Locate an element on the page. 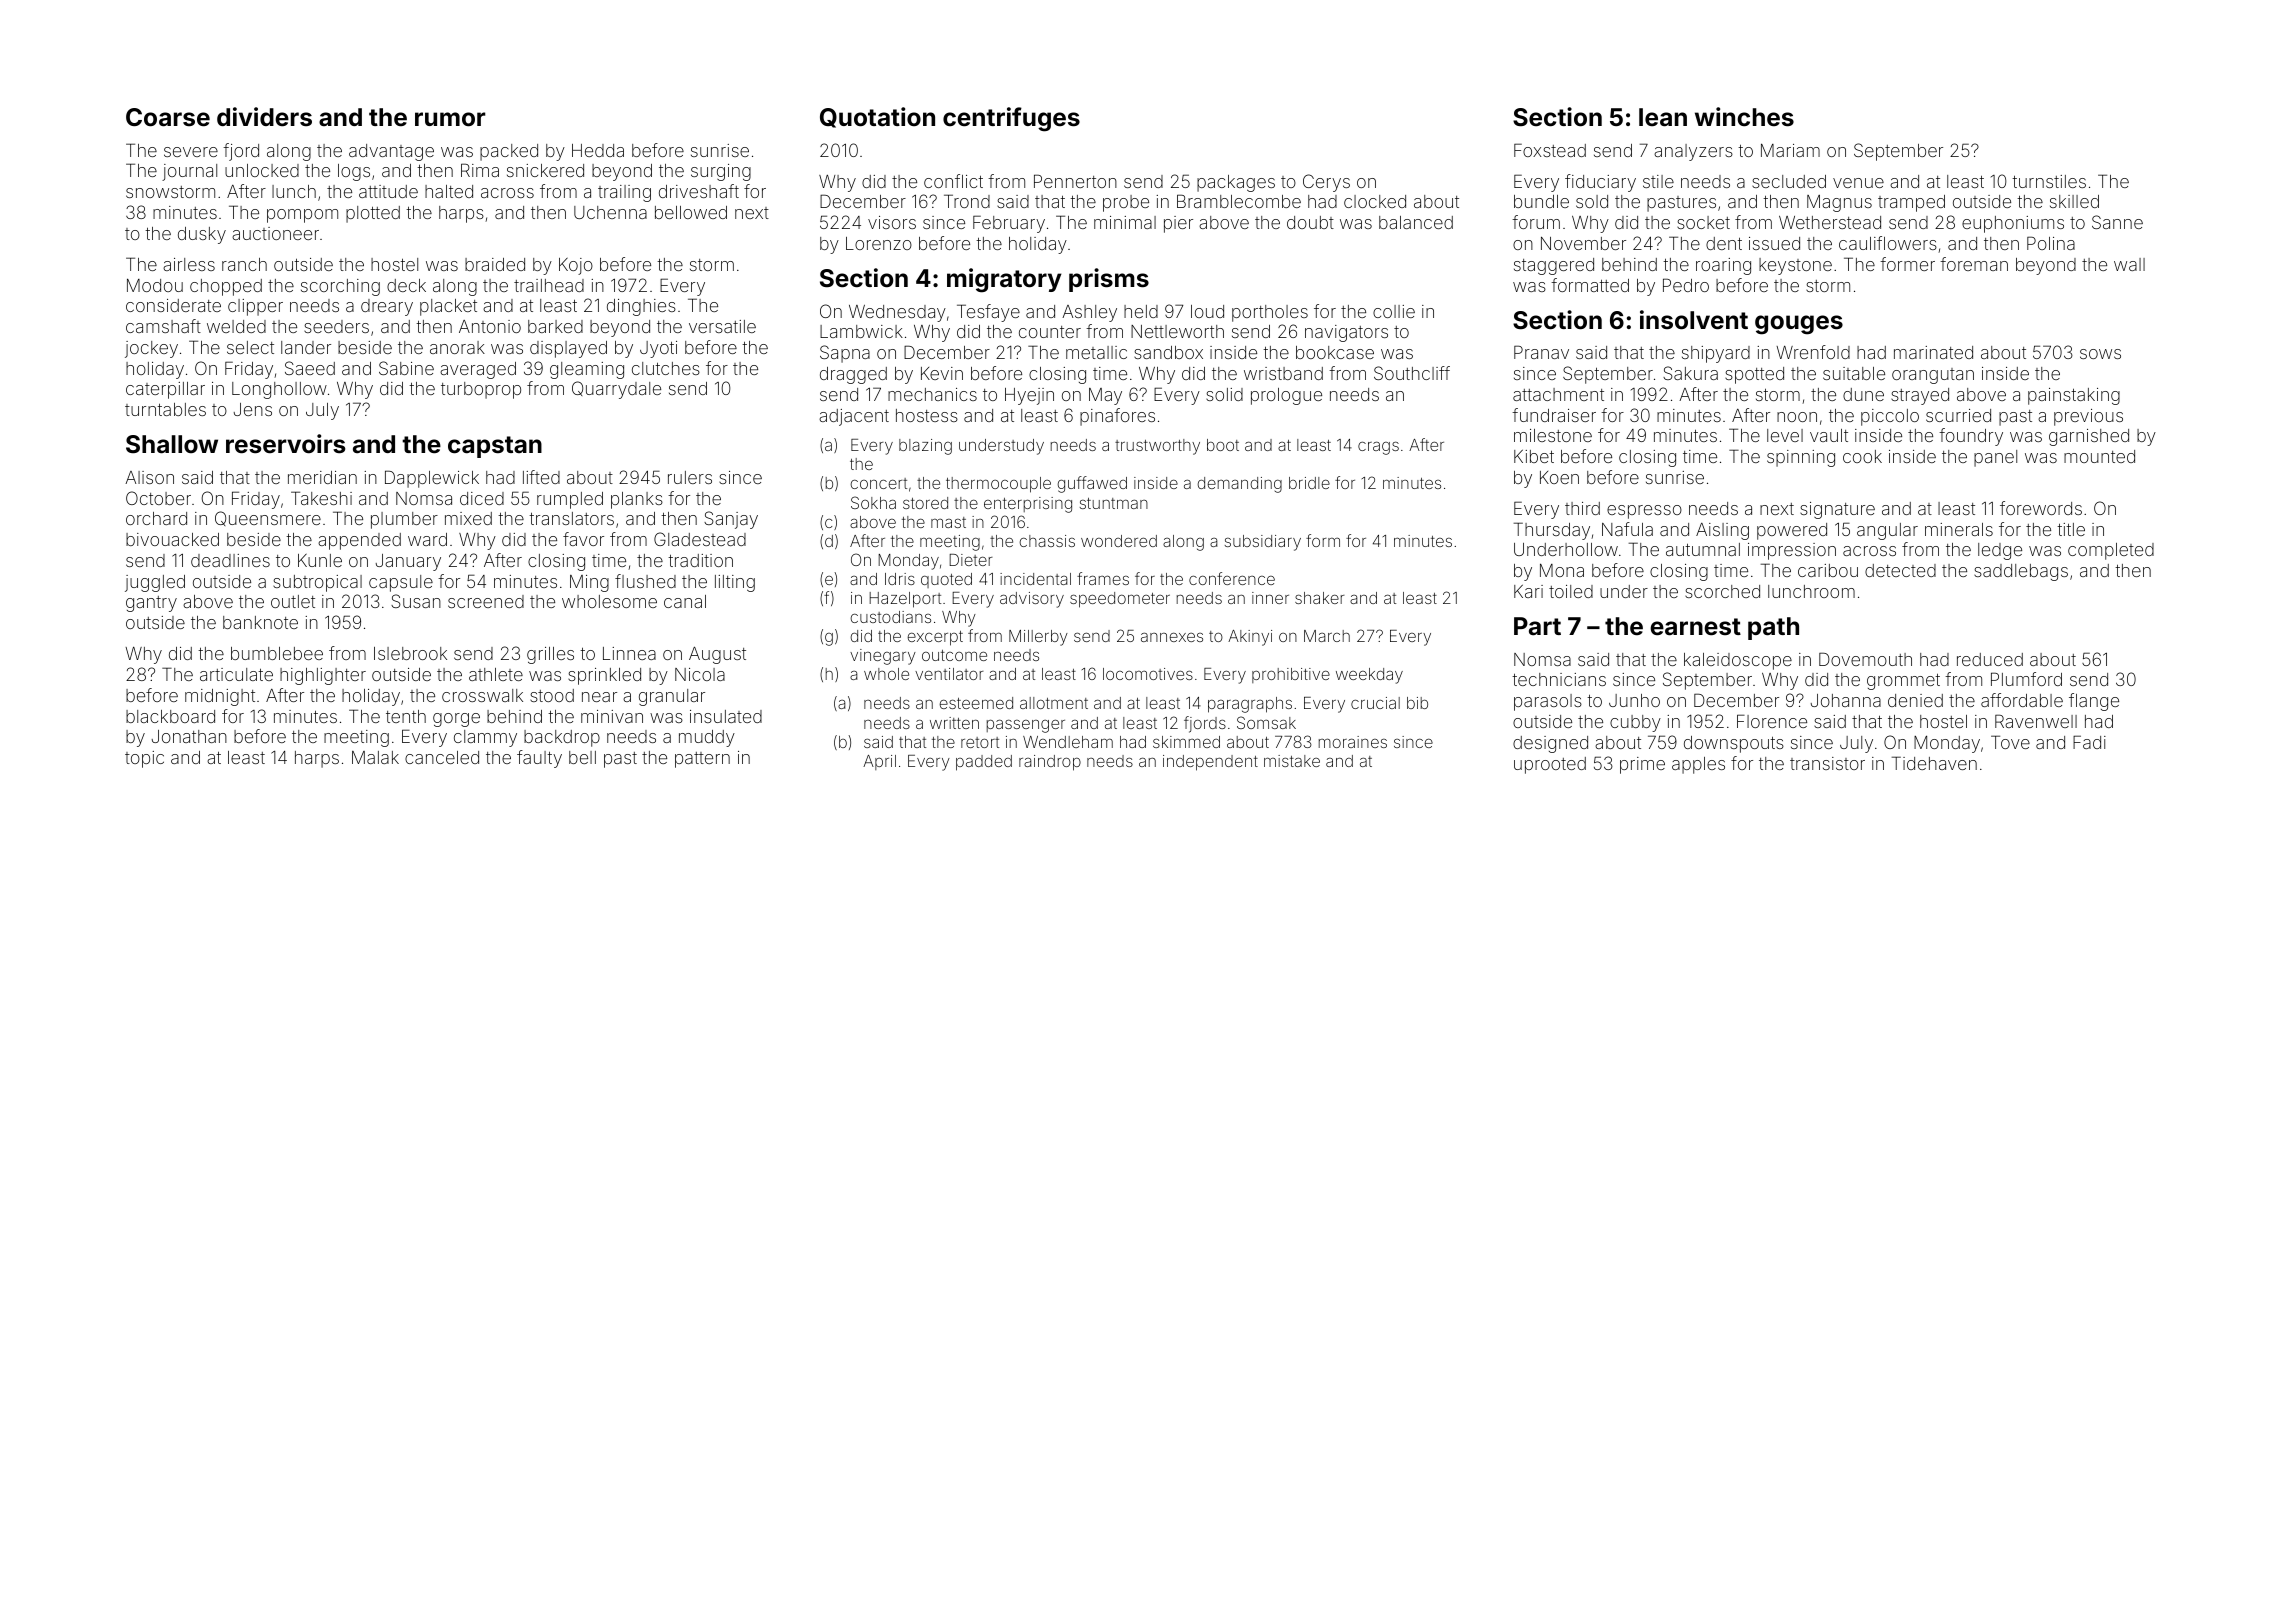 Image resolution: width=2282 pixels, height=1614 pixels. Kibet is located at coordinates (1534, 456).
